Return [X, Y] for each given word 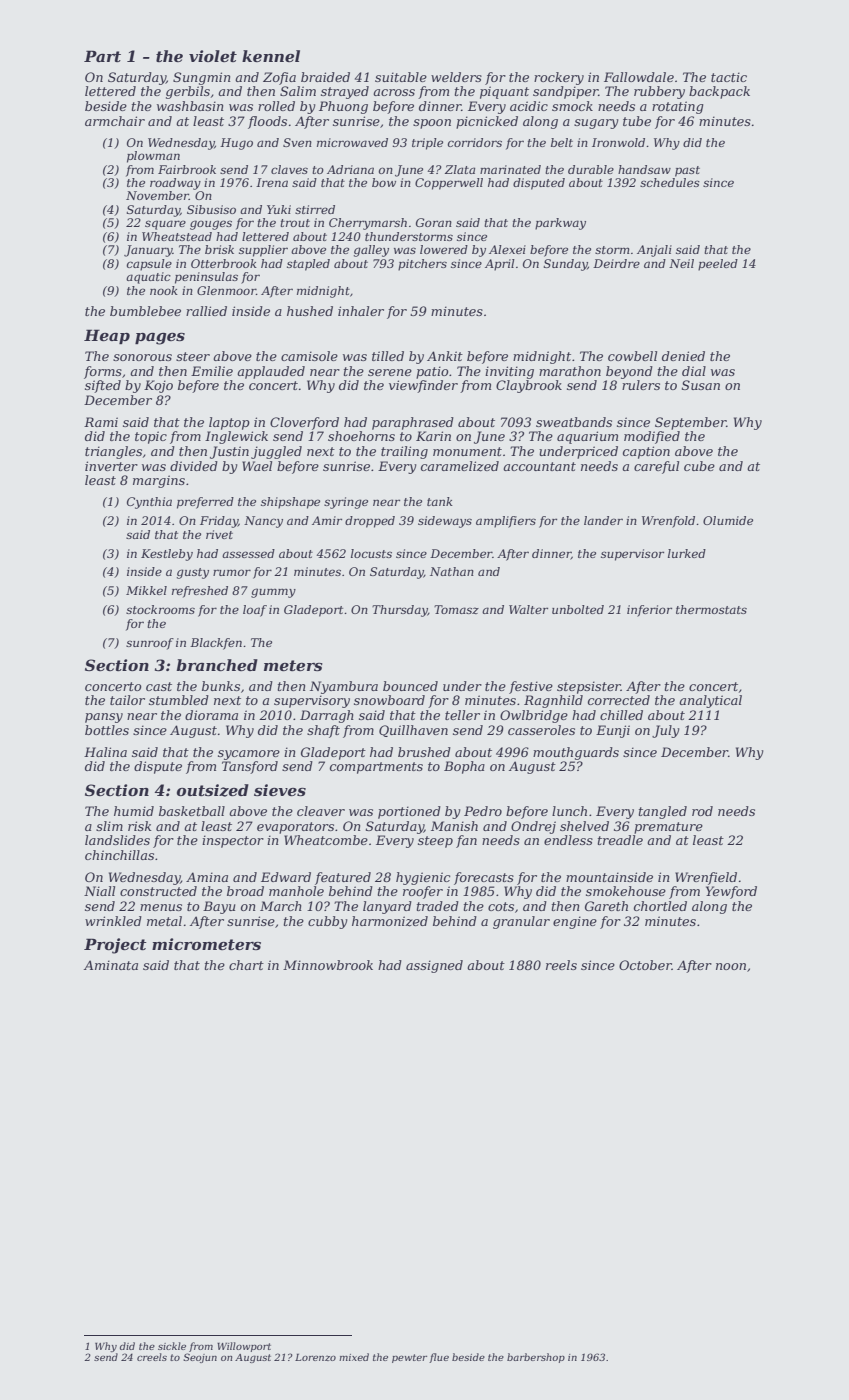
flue [439, 1358]
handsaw [644, 169]
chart [246, 965]
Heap [107, 336]
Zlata [460, 169]
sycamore [249, 755]
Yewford [731, 892]
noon [731, 966]
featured [343, 878]
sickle [172, 1346]
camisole [309, 356]
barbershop [536, 1358]
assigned [434, 966]
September [690, 423]
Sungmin [202, 78]
